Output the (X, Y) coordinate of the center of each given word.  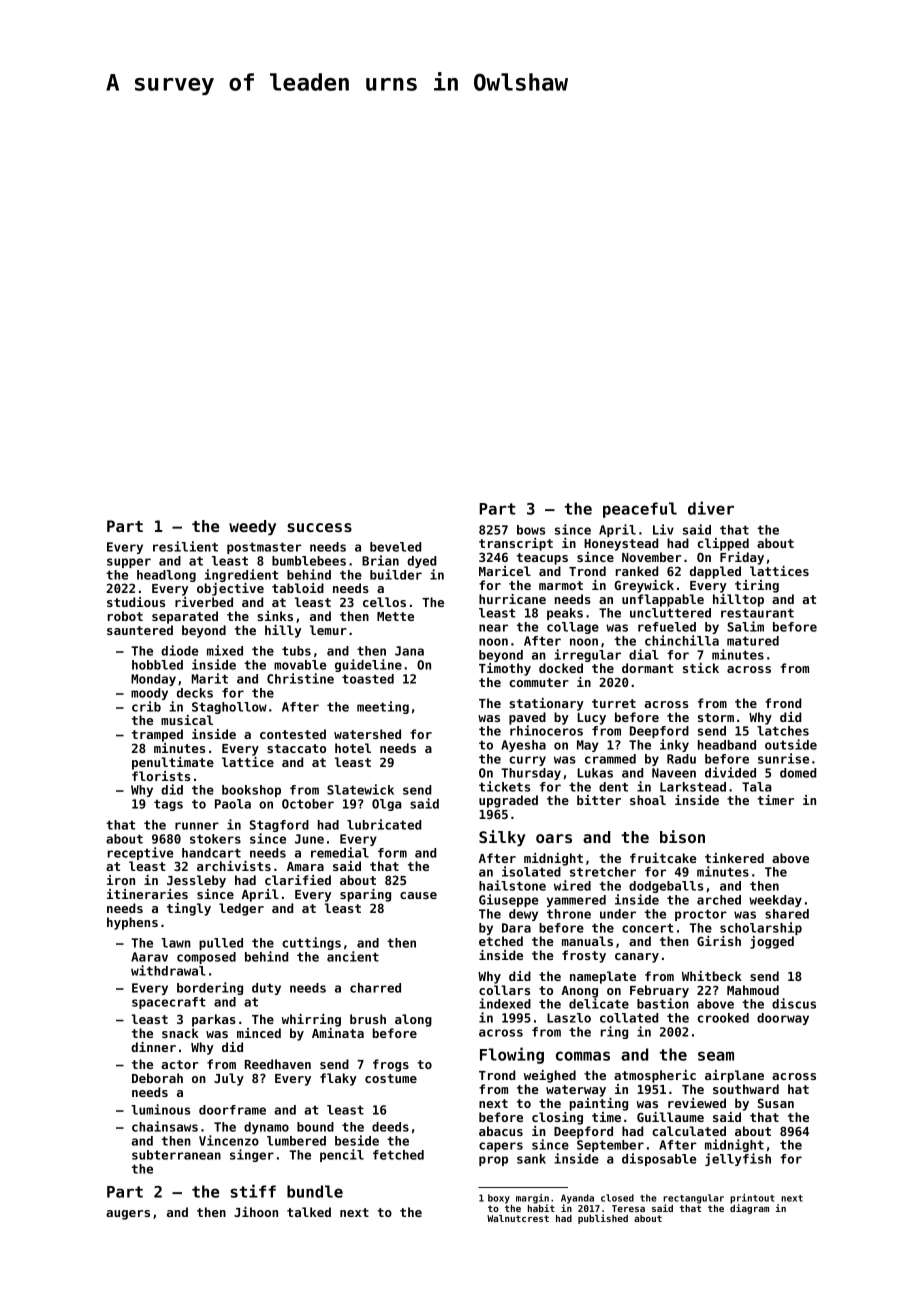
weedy (252, 528)
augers (128, 1215)
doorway (783, 1019)
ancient (353, 956)
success (319, 527)
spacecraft (169, 1003)
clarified (298, 880)
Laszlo (569, 1018)
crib (146, 706)
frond (783, 703)
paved (527, 718)
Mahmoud (753, 990)
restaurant (757, 613)
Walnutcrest (518, 1218)
